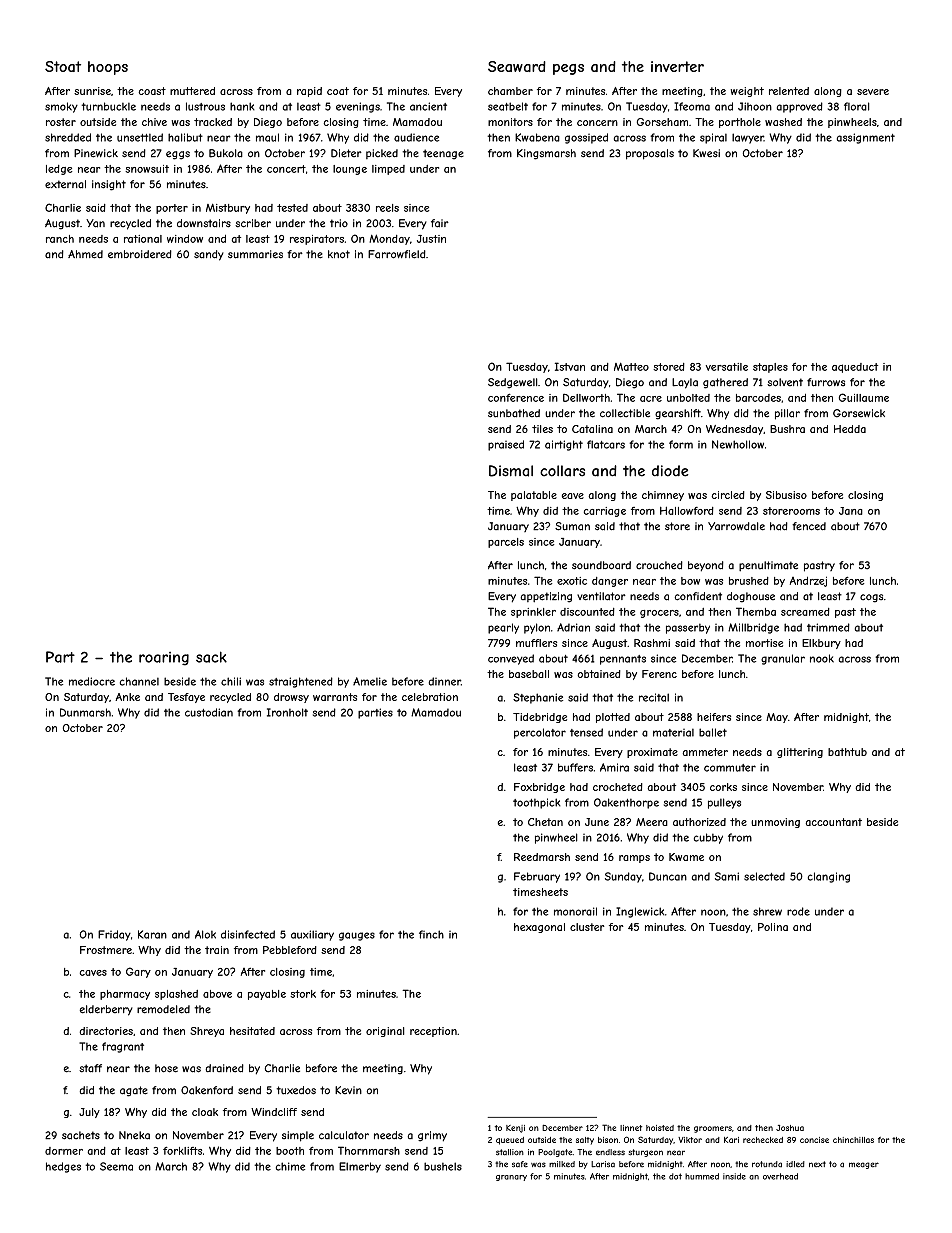  What do you see at coordinates (95, 223) in the screenshot?
I see `Yan` at bounding box center [95, 223].
